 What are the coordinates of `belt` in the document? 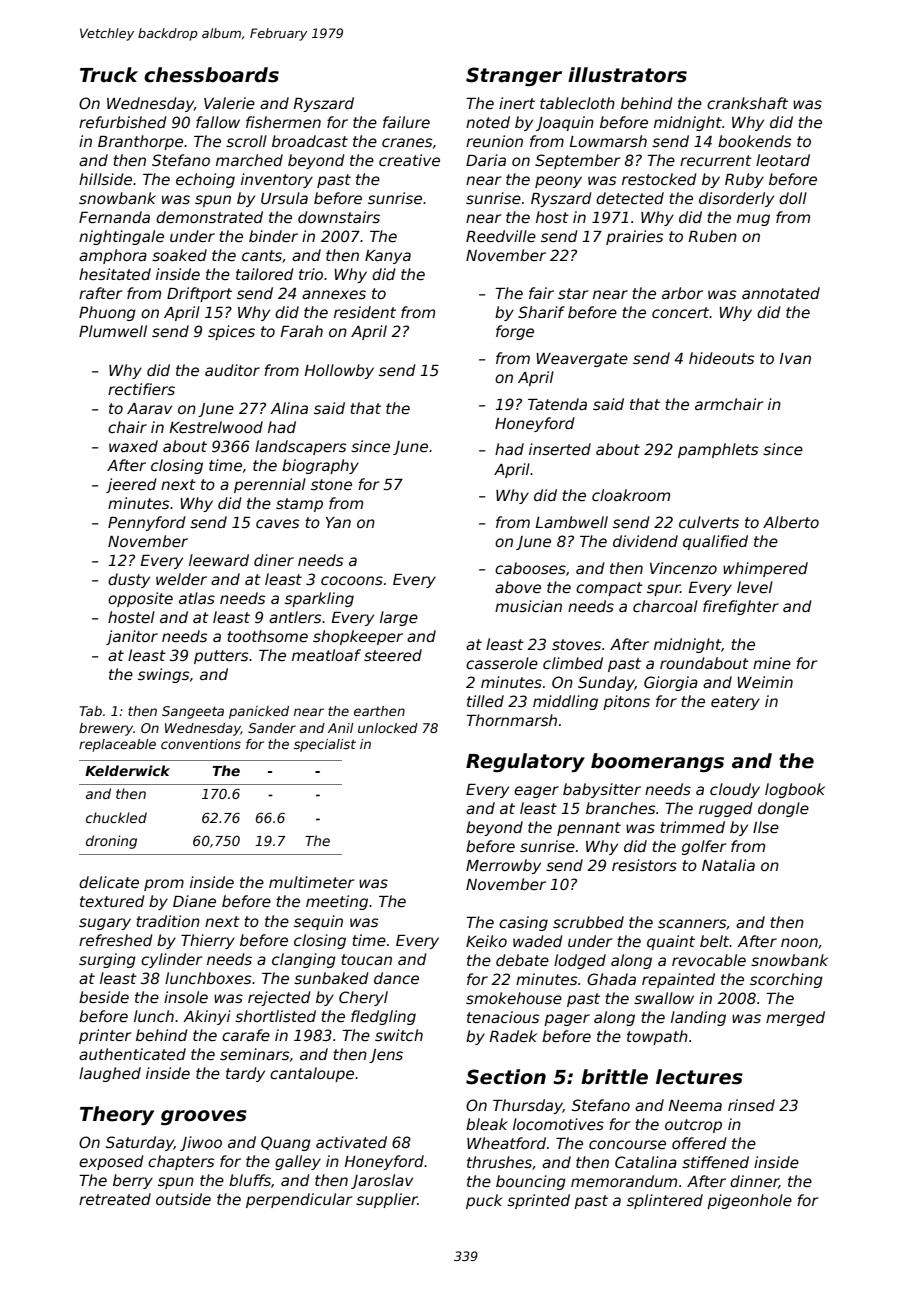 It's located at (715, 941).
